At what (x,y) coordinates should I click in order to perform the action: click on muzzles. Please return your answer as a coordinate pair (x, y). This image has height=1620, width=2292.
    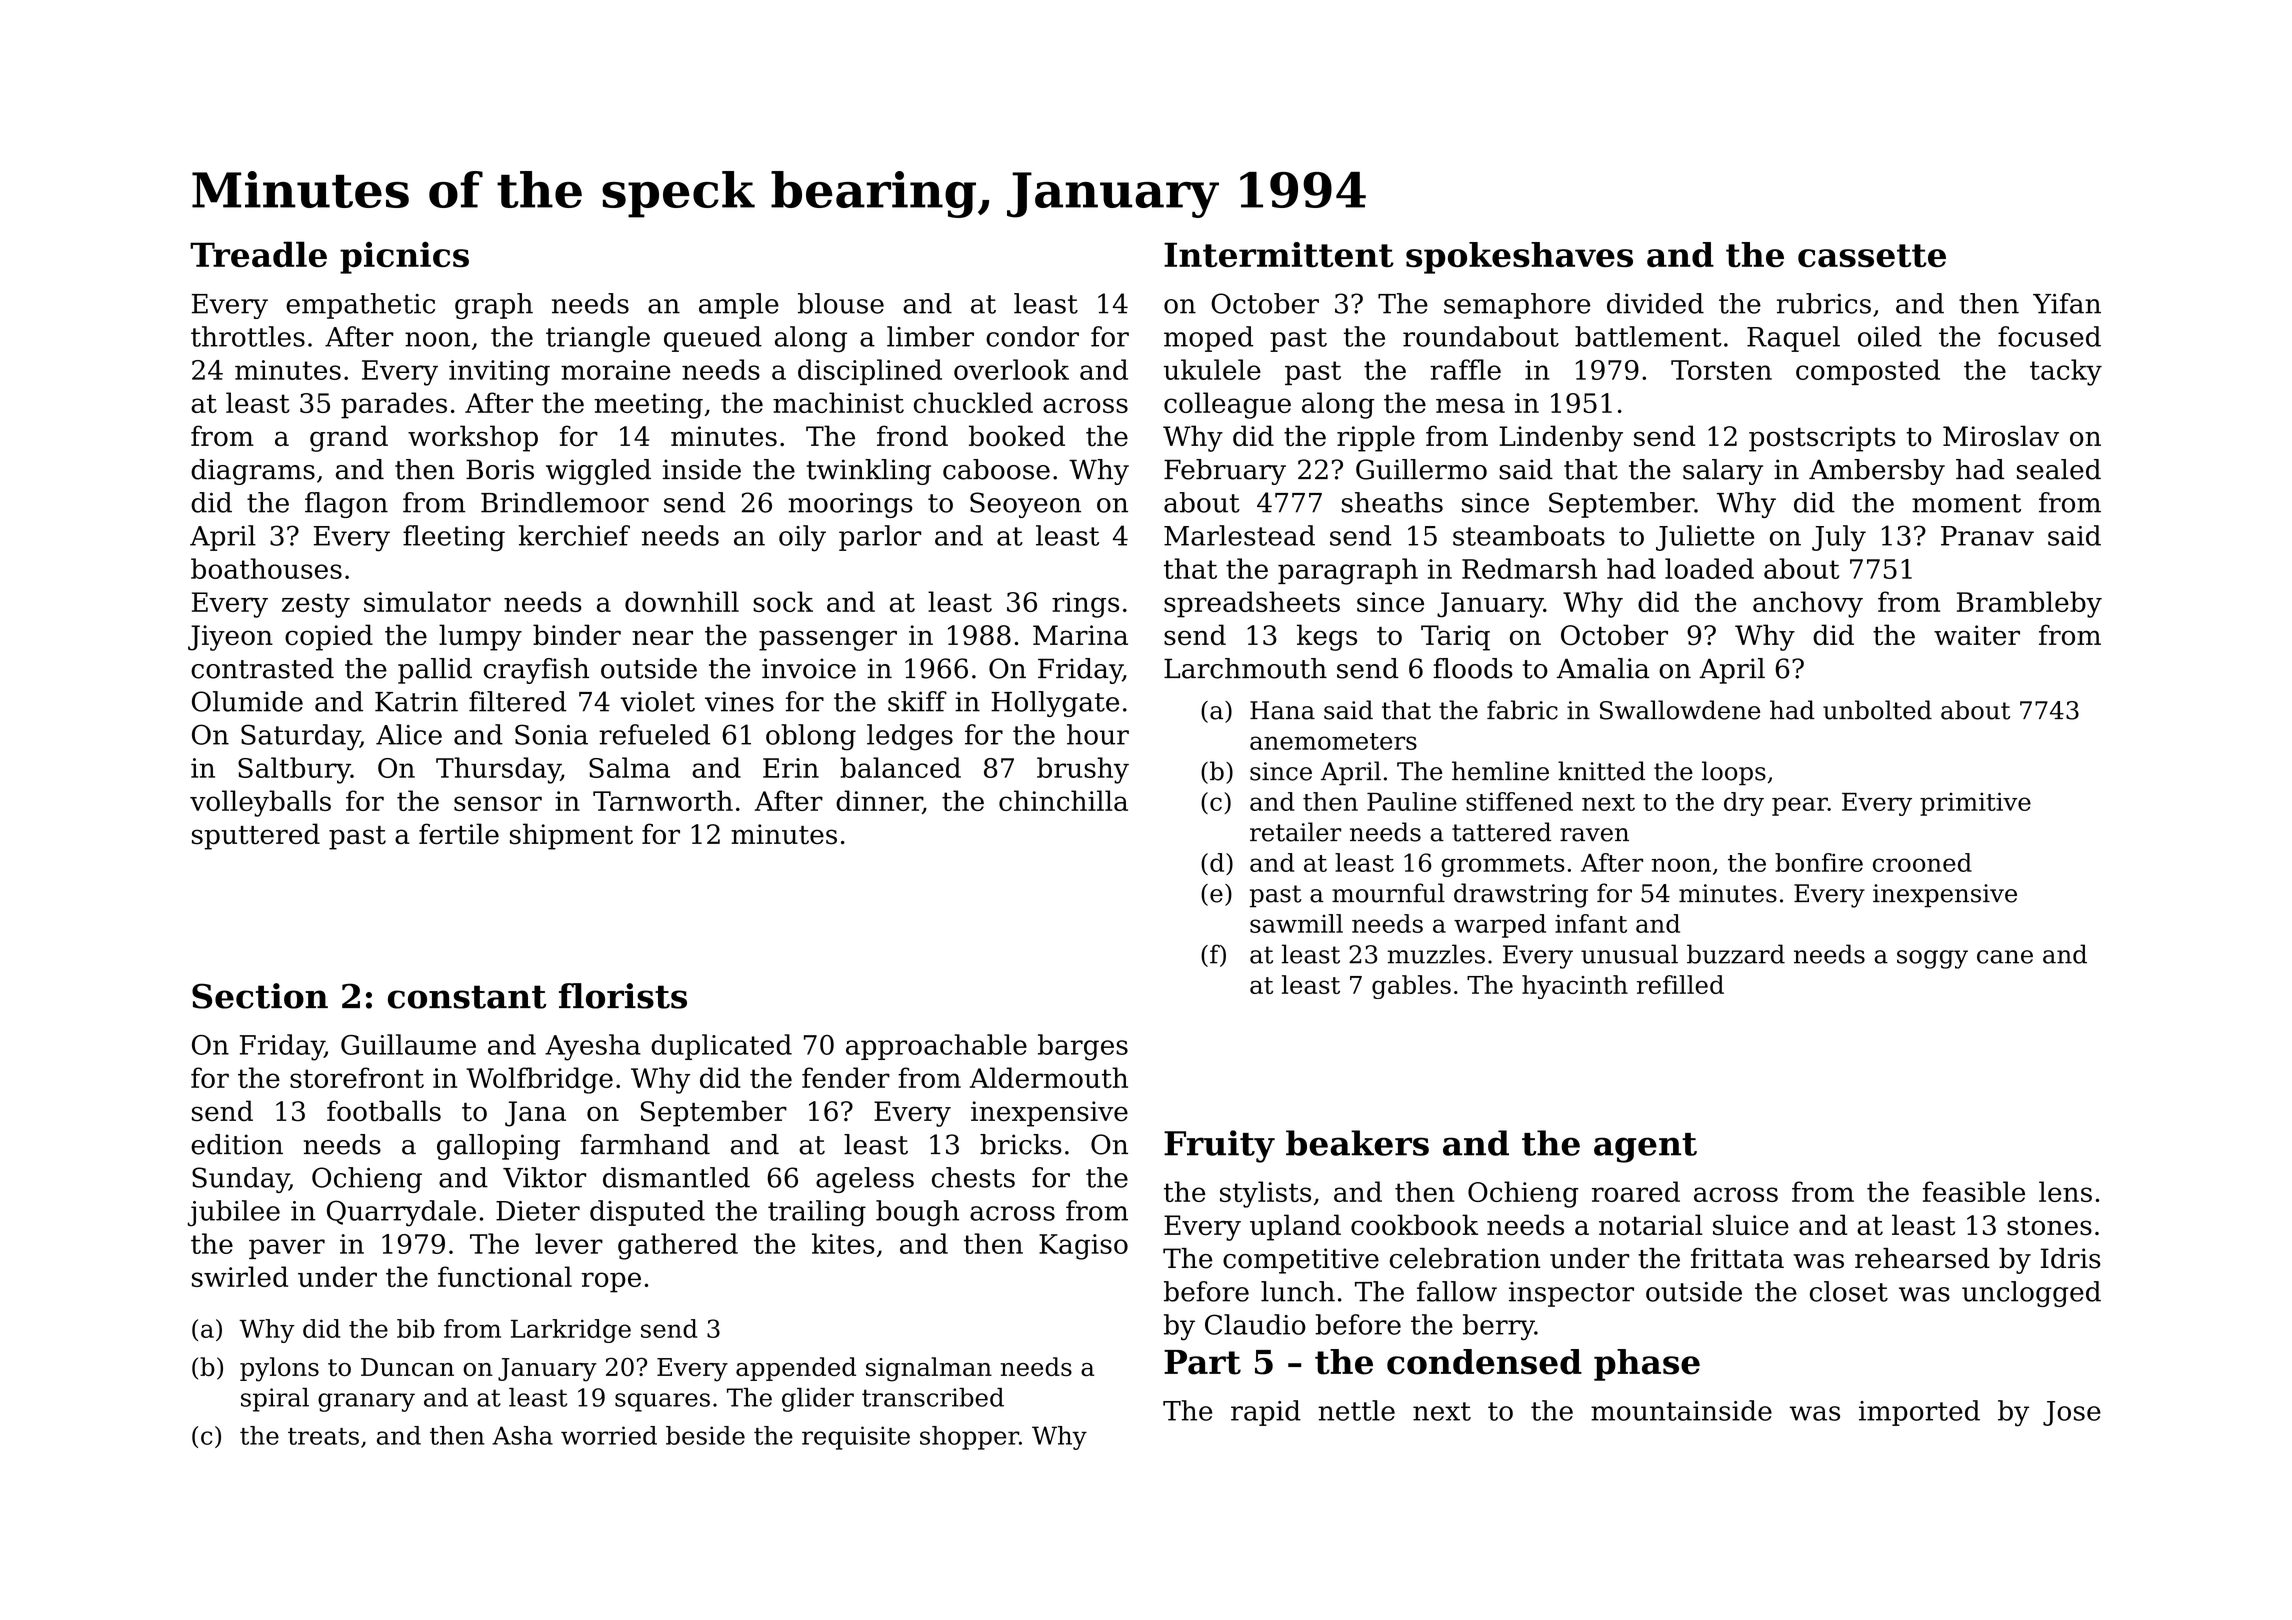
    Looking at the image, I should click on (1436, 954).
